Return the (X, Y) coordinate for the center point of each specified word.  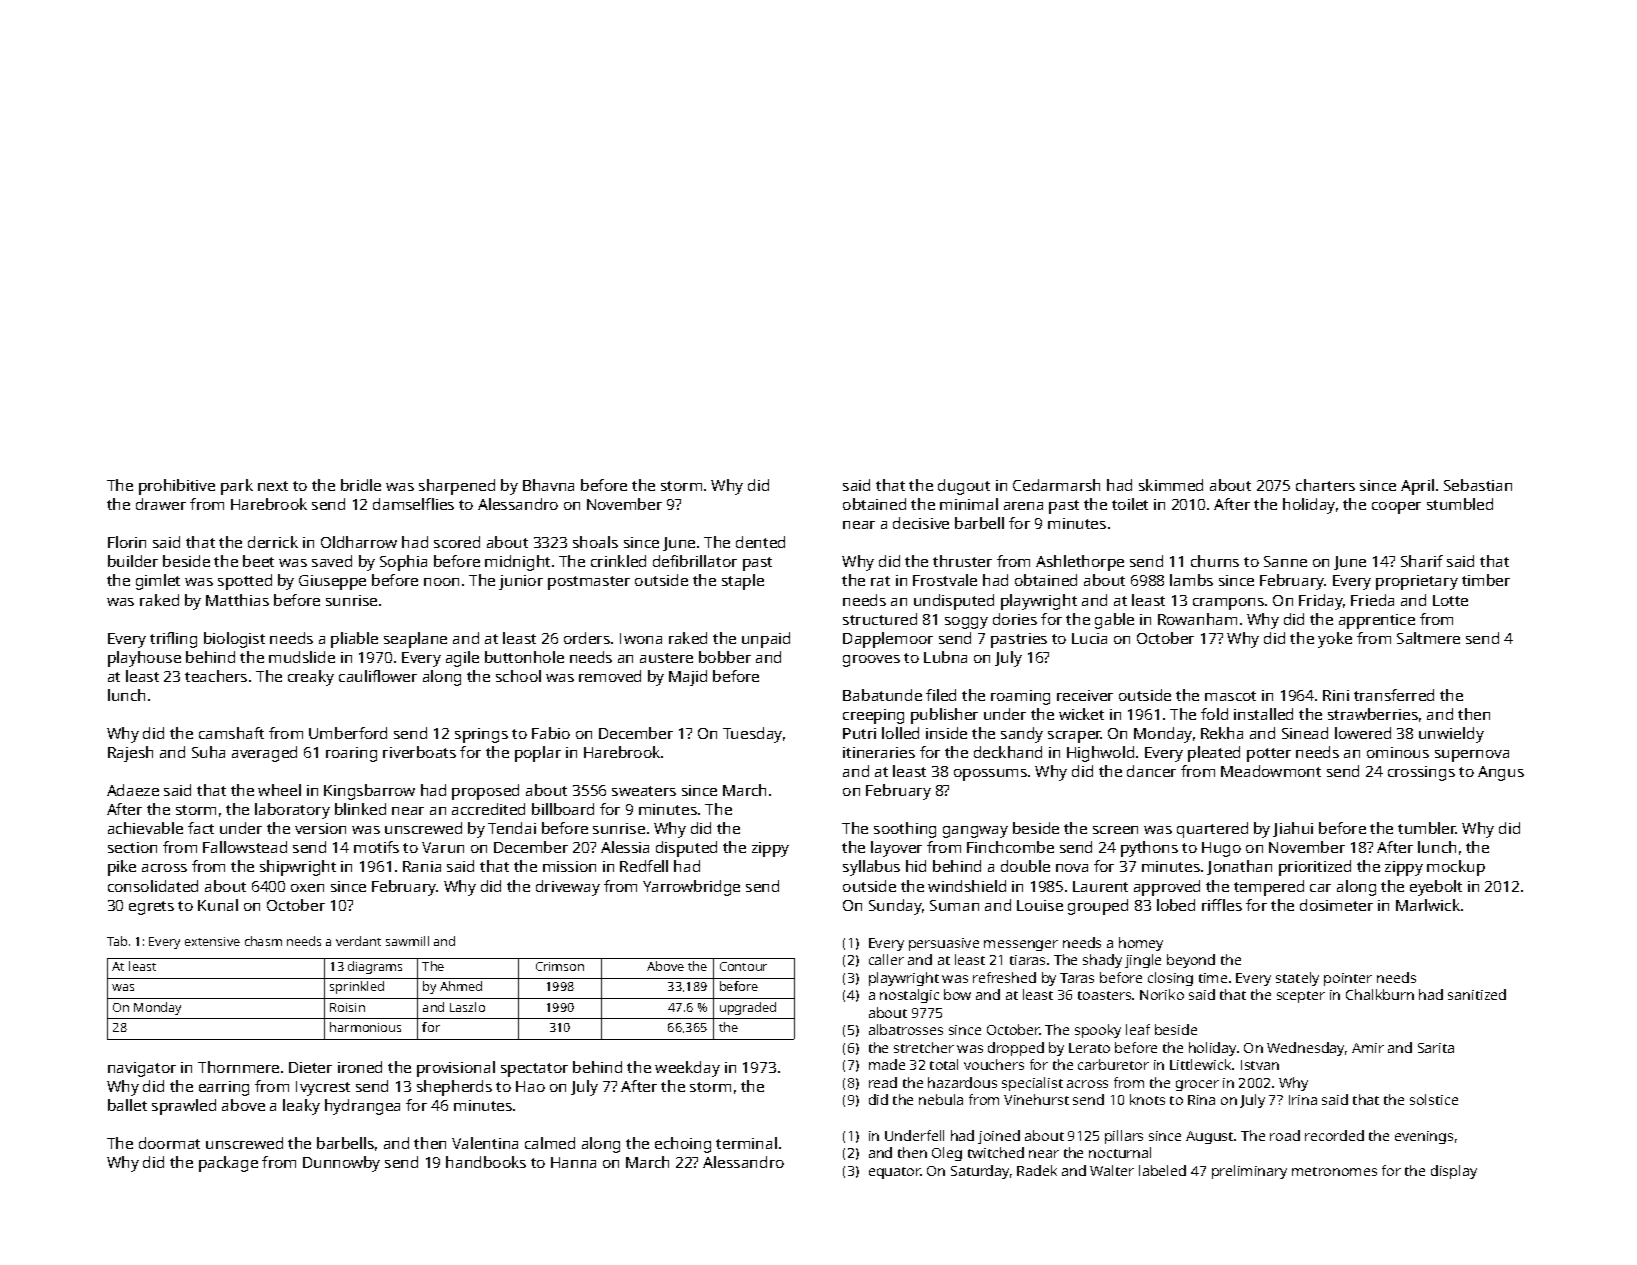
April (1417, 487)
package (228, 1164)
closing (1170, 979)
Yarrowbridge (691, 888)
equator (895, 1173)
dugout (964, 487)
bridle (361, 485)
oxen (307, 888)
